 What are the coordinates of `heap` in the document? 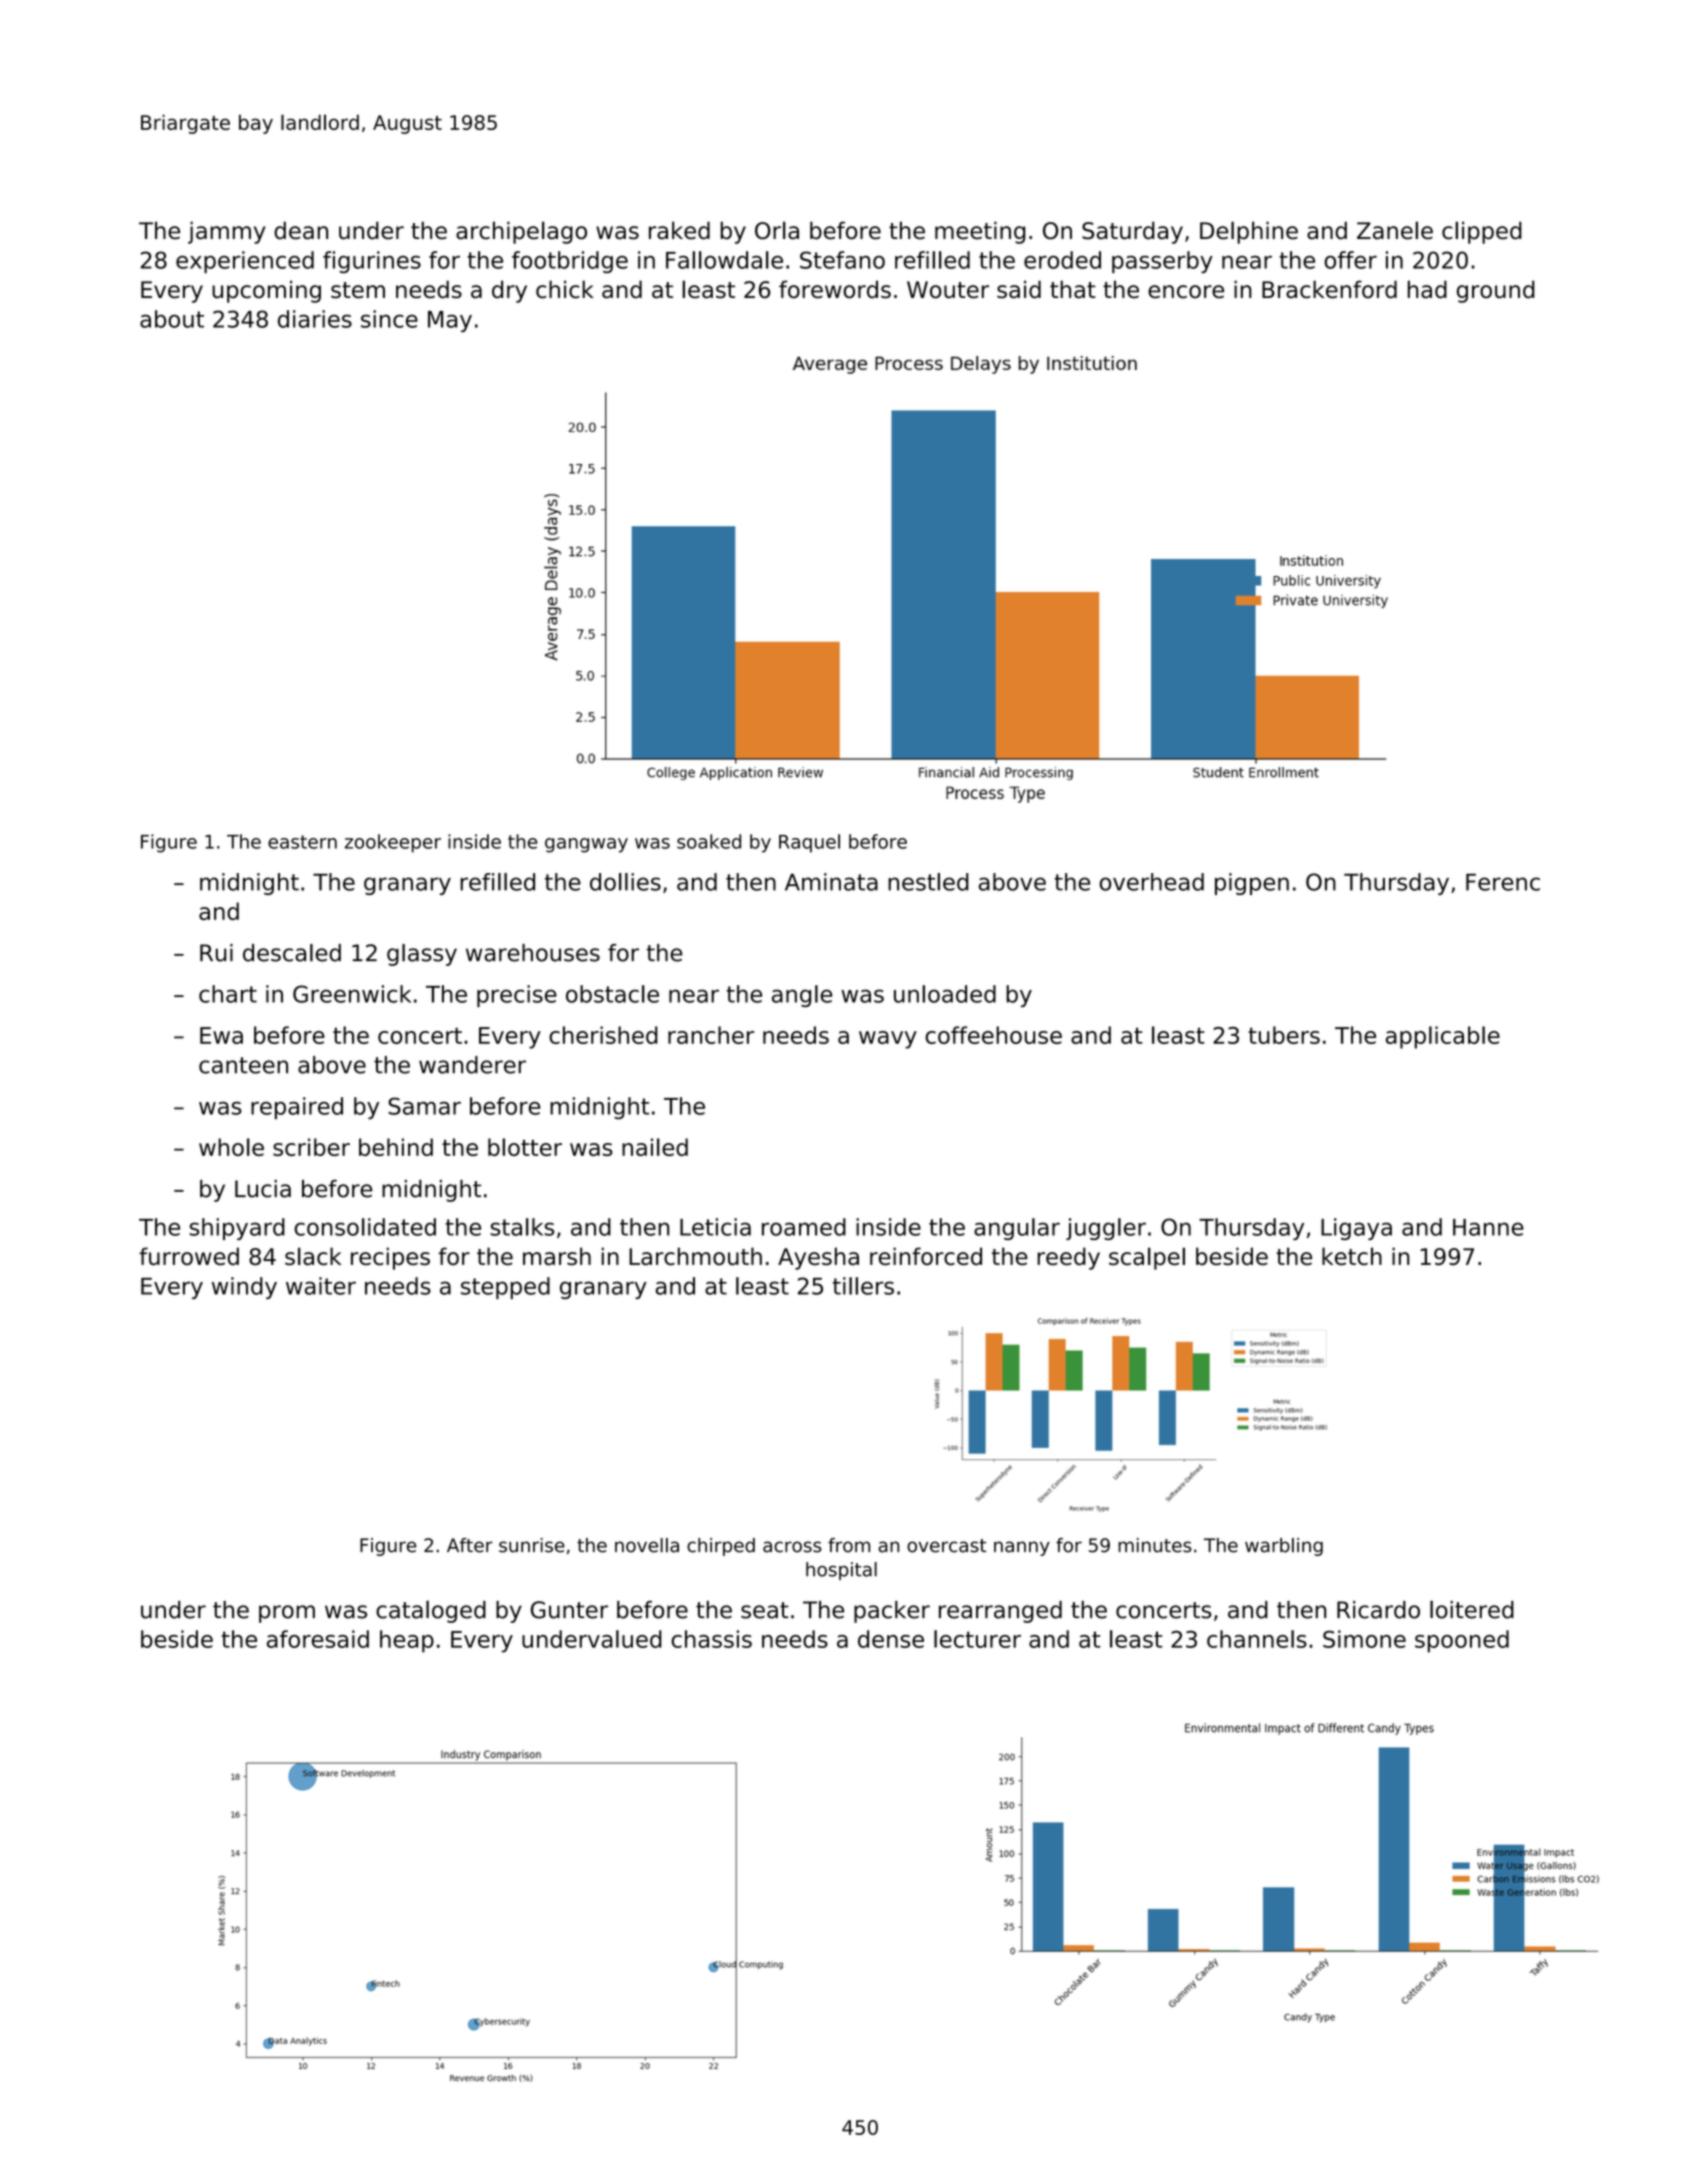 It's located at (407, 1641).
